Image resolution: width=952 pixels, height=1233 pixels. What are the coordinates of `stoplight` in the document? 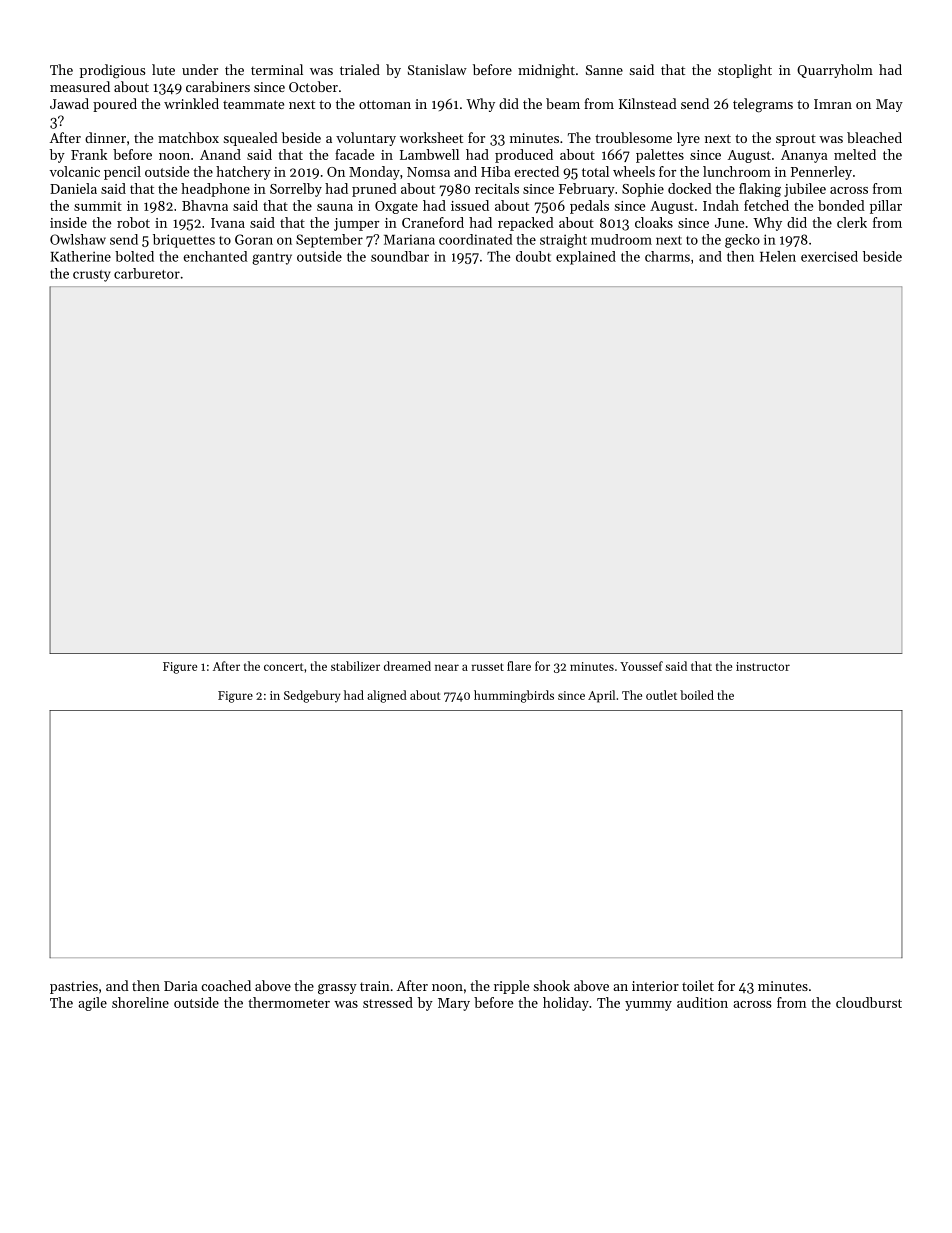 It's located at (745, 71).
